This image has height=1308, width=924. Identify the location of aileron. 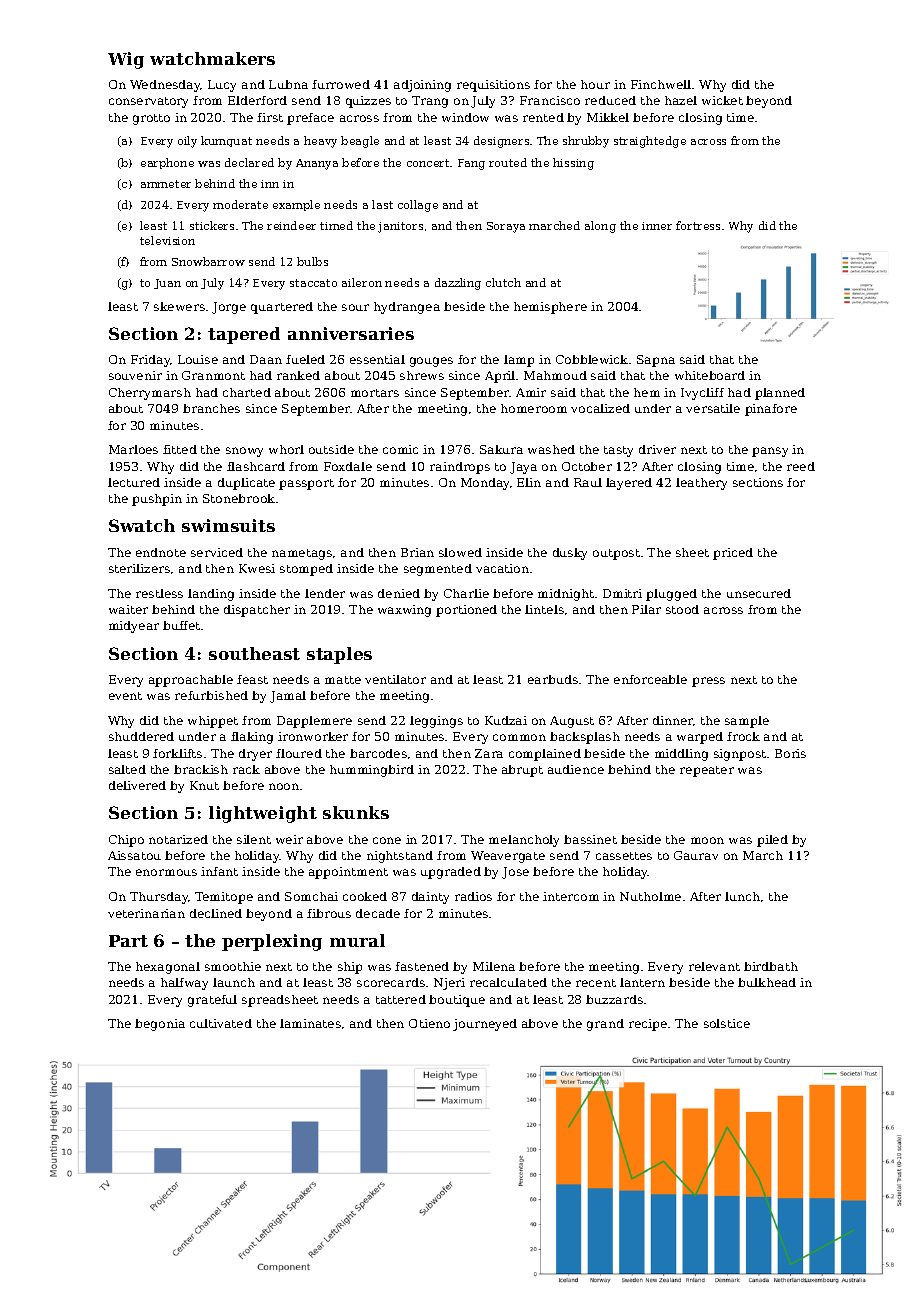
(362, 282).
